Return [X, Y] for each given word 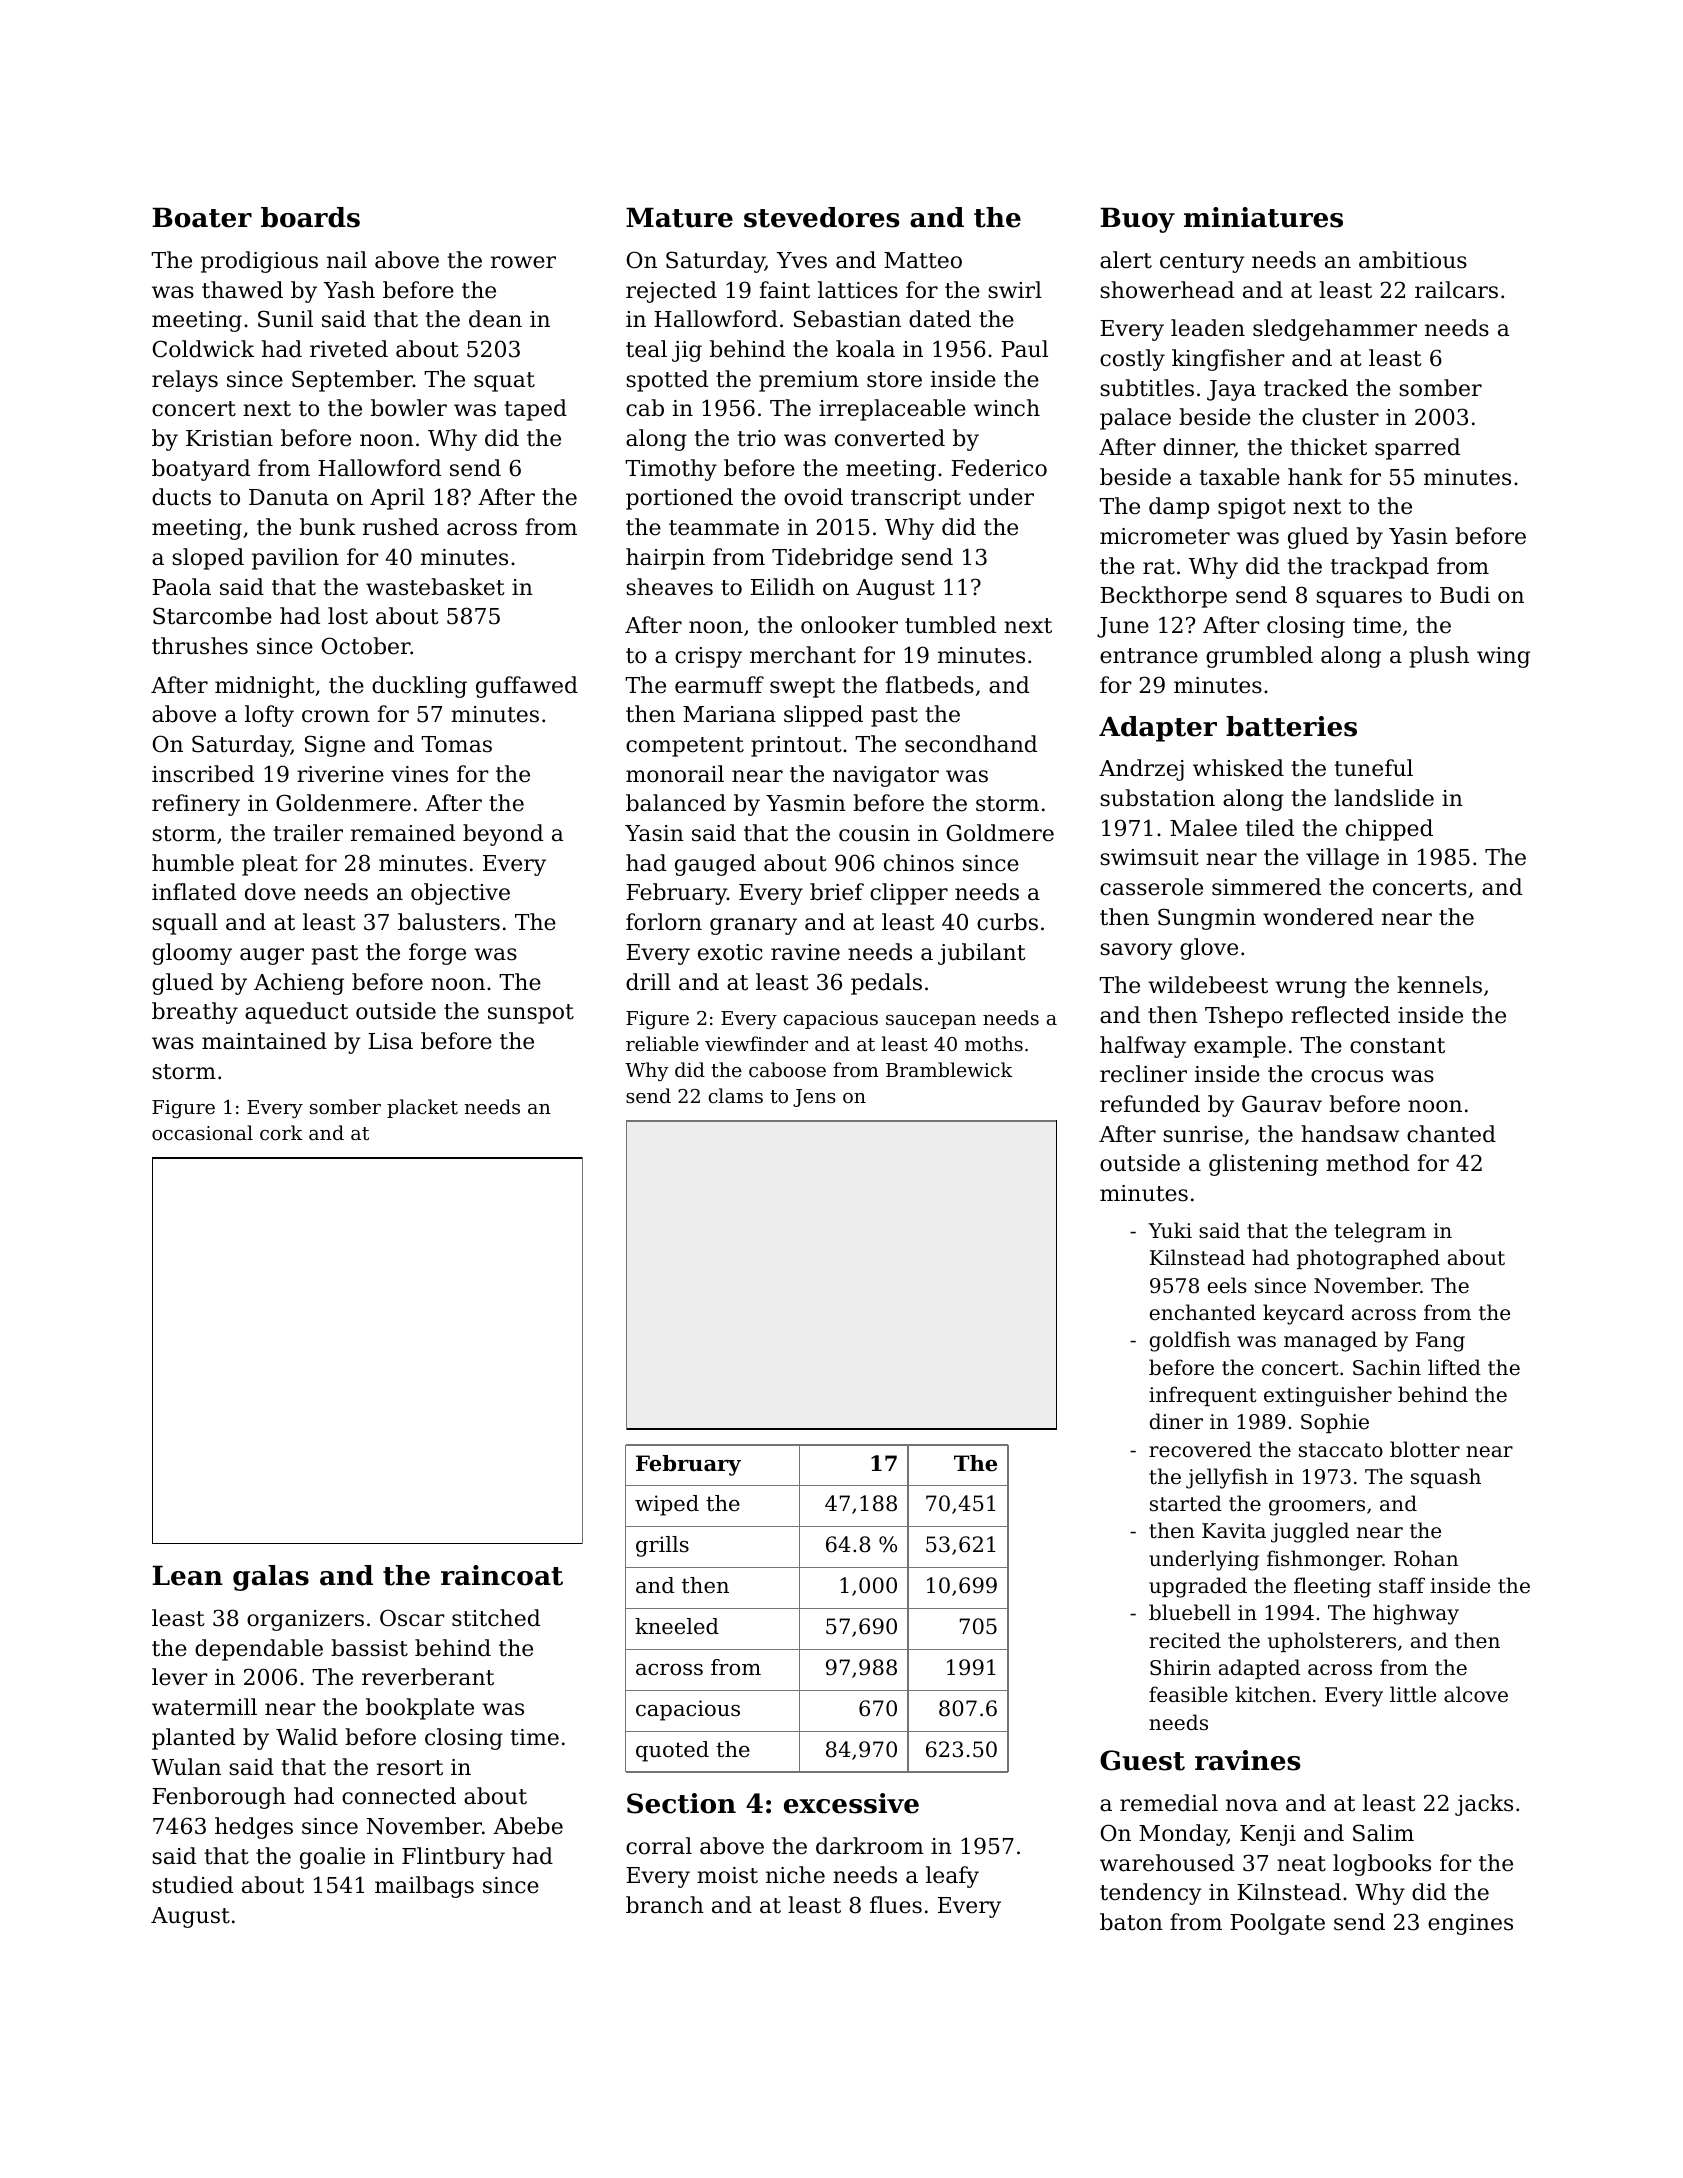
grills [662, 1546]
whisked [1238, 768]
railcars [1456, 290]
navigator [886, 776]
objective [460, 894]
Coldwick [203, 349]
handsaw [1350, 1134]
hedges [254, 1828]
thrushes [200, 646]
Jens [814, 1098]
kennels [1439, 985]
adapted [1259, 1669]
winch [1007, 408]
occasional [202, 1132]
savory [1136, 951]
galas [271, 1578]
